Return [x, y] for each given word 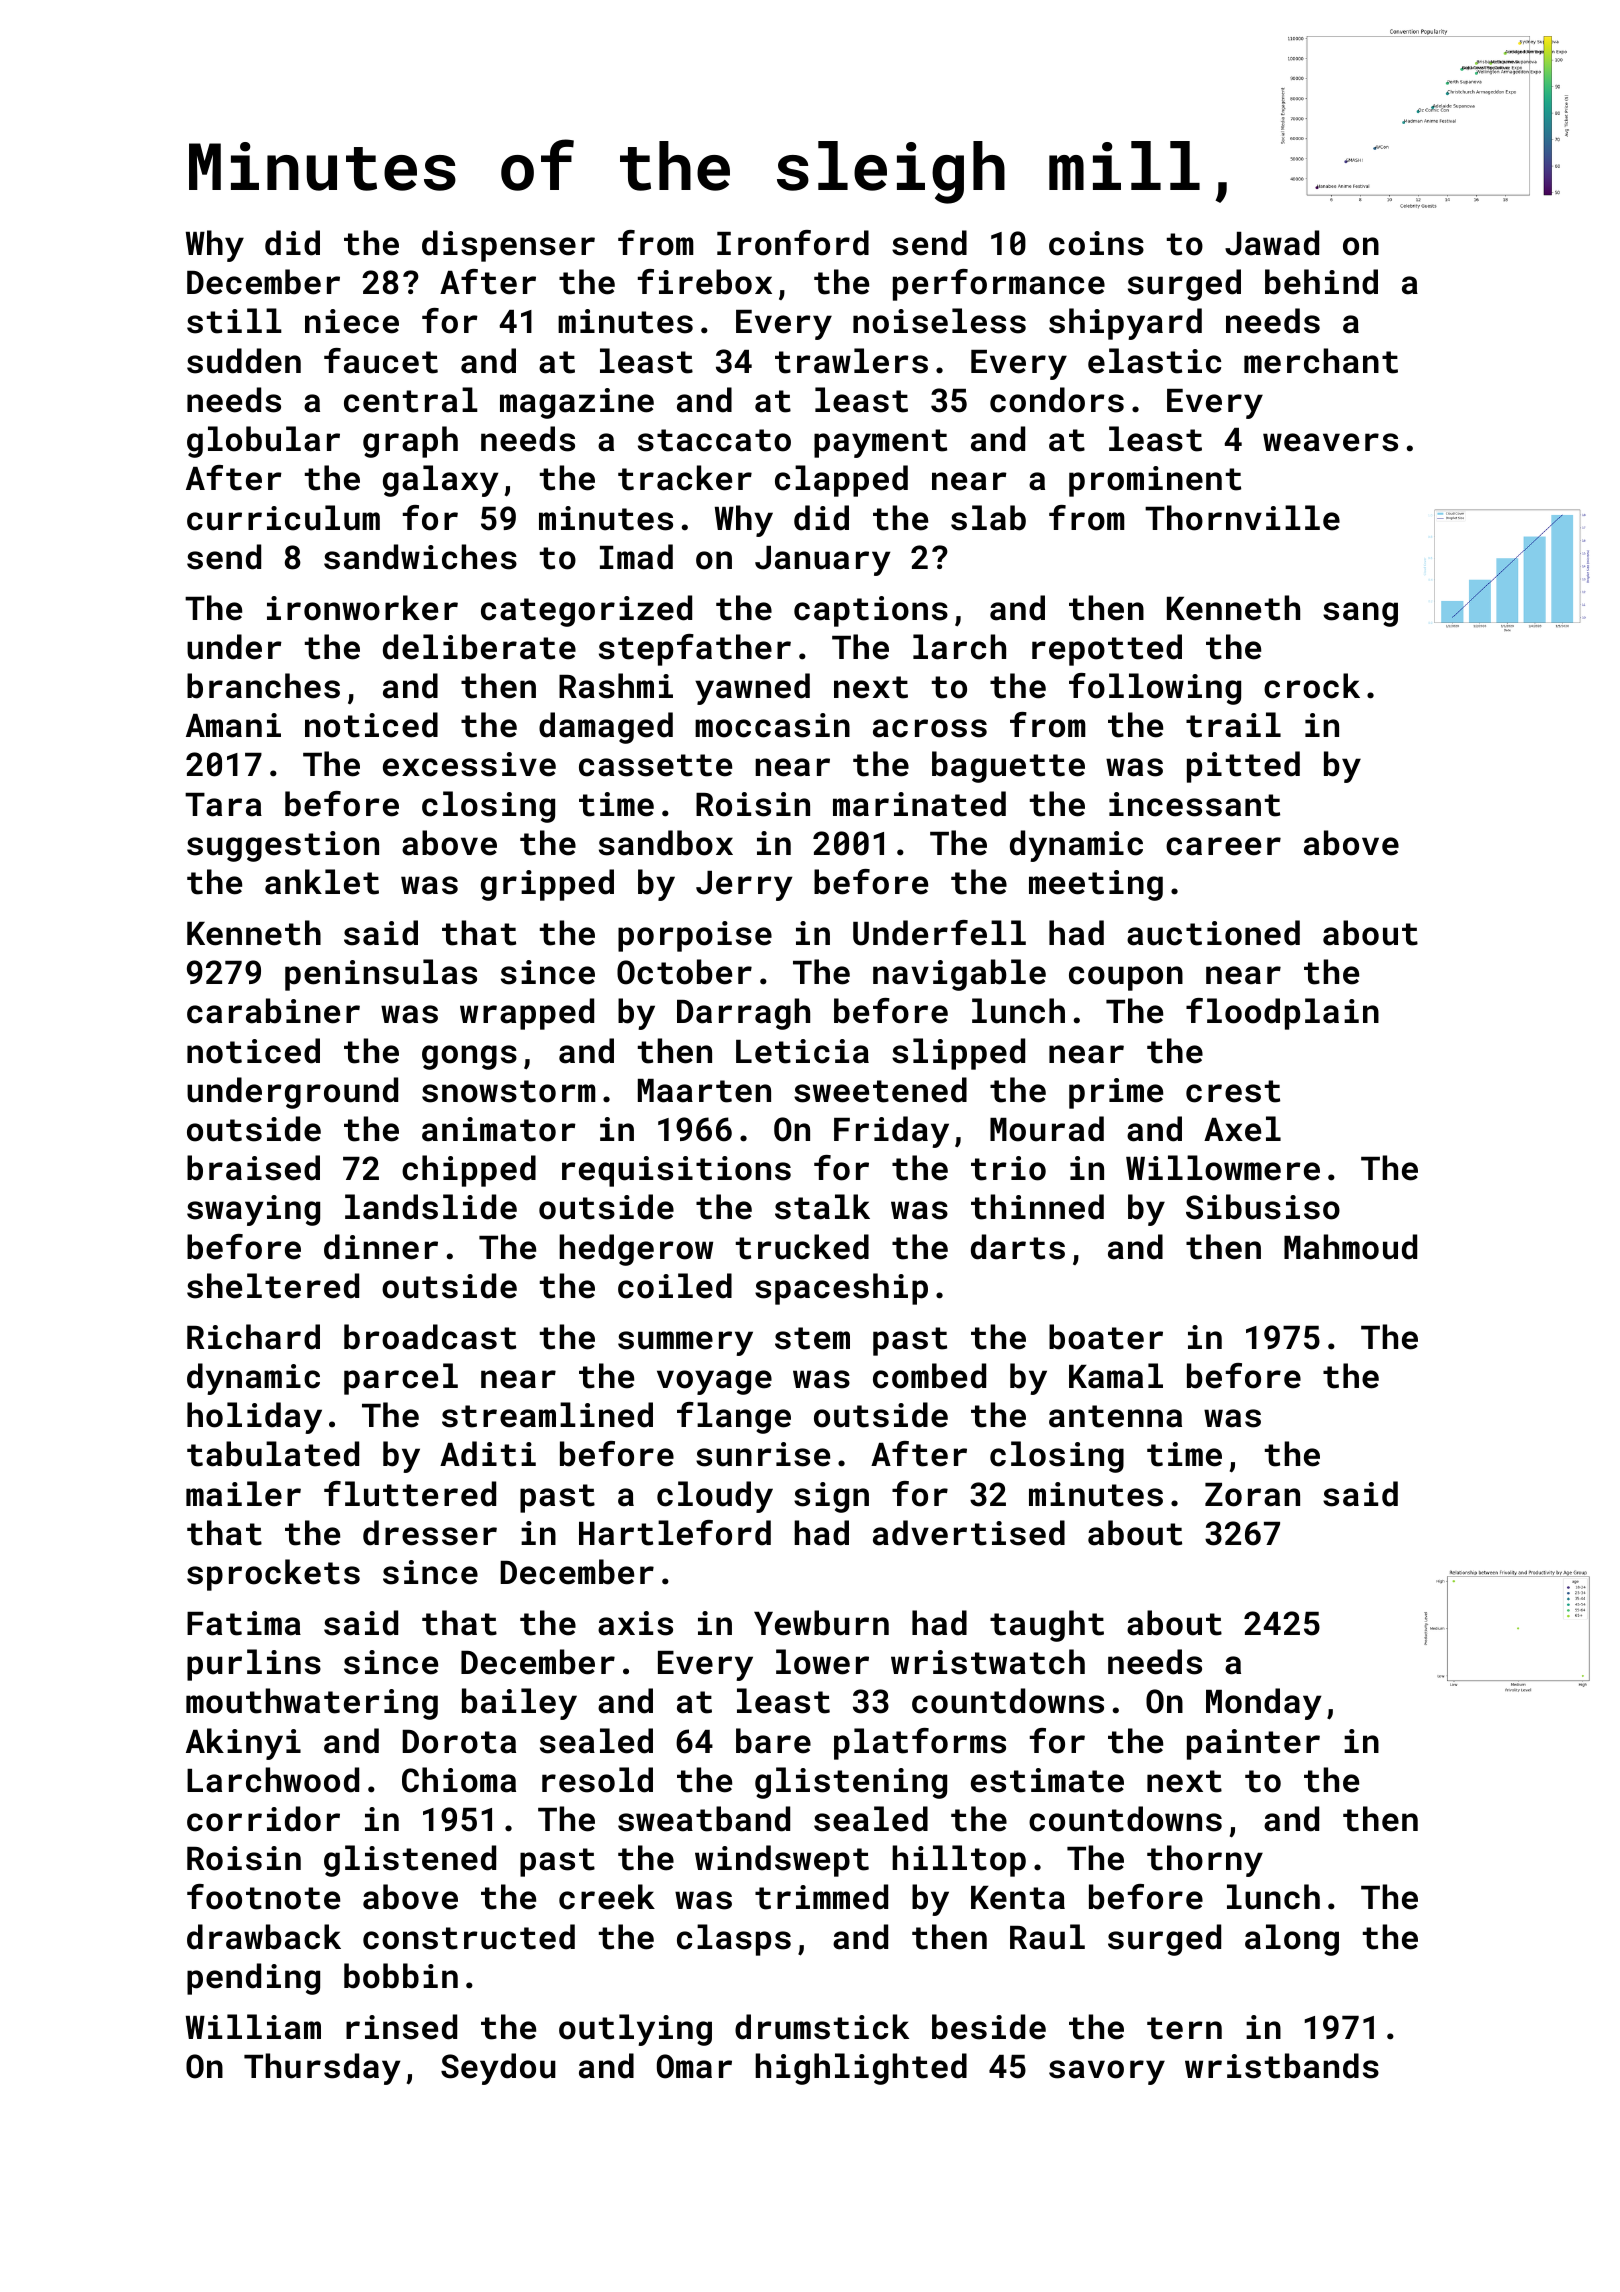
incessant [1194, 804]
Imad [636, 557]
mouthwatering [312, 1704]
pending [253, 1979]
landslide [431, 1207]
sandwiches [420, 557]
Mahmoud [1350, 1247]
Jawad [1272, 243]
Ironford [793, 243]
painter [1253, 1744]
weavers [1330, 442]
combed [929, 1376]
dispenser [508, 246]
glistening [851, 1783]
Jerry [744, 886]
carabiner [273, 1011]
